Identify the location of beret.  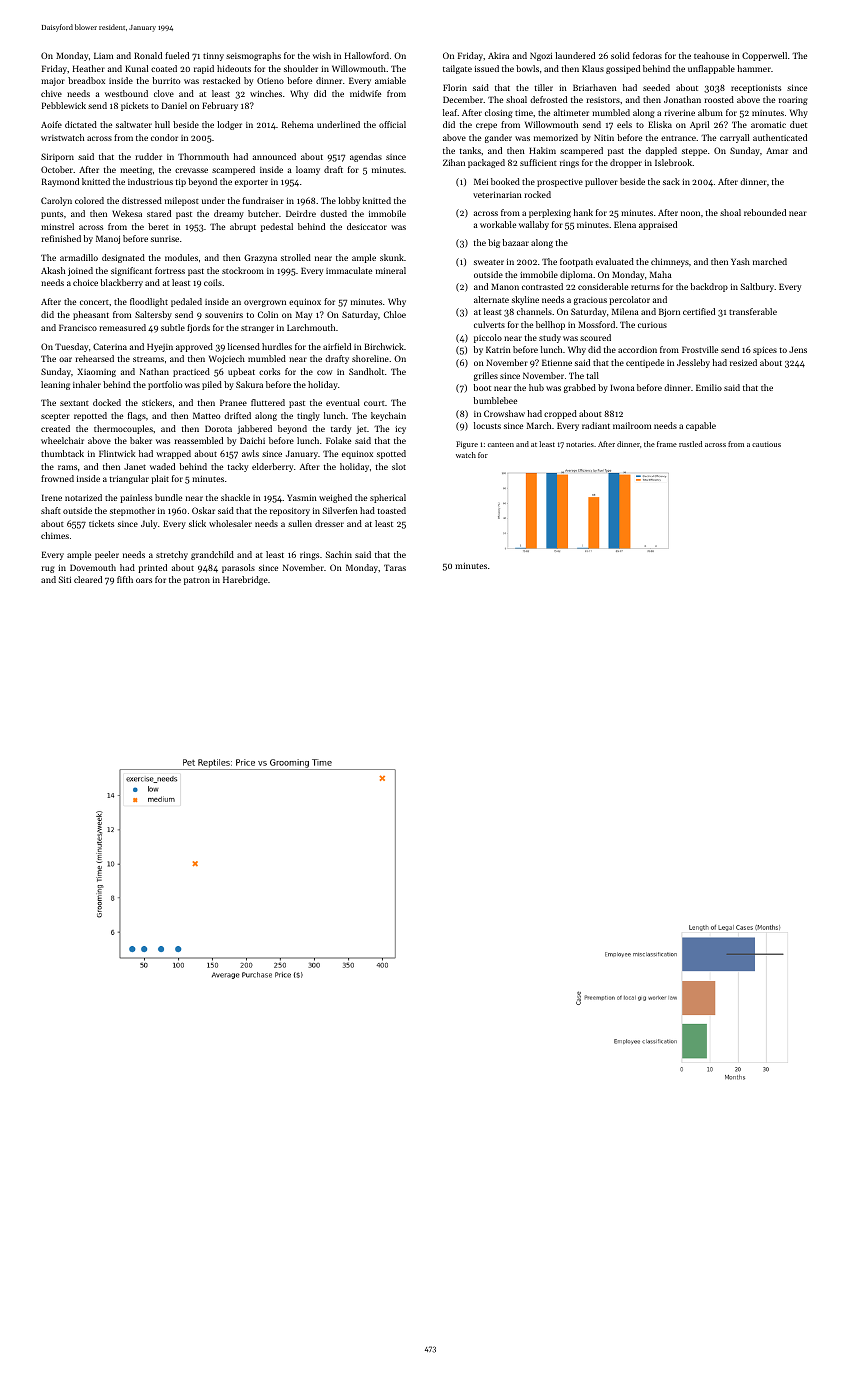
(158, 226).
